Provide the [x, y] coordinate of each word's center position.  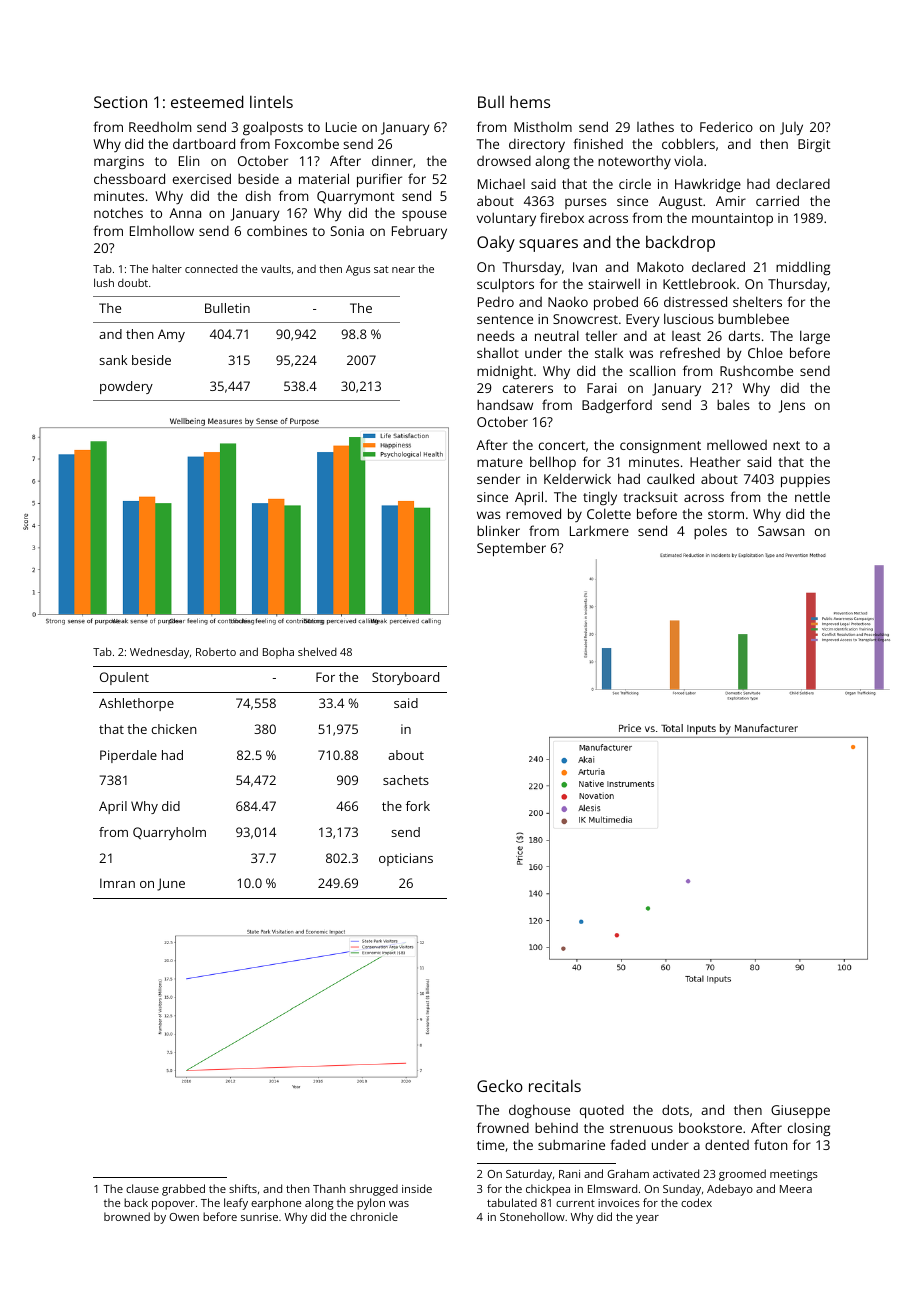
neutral [557, 335]
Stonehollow [532, 1216]
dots [675, 1109]
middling [803, 268]
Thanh [329, 1188]
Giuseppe [800, 1112]
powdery [126, 387]
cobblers [688, 143]
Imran [117, 883]
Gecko [500, 1085]
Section [120, 102]
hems [530, 101]
